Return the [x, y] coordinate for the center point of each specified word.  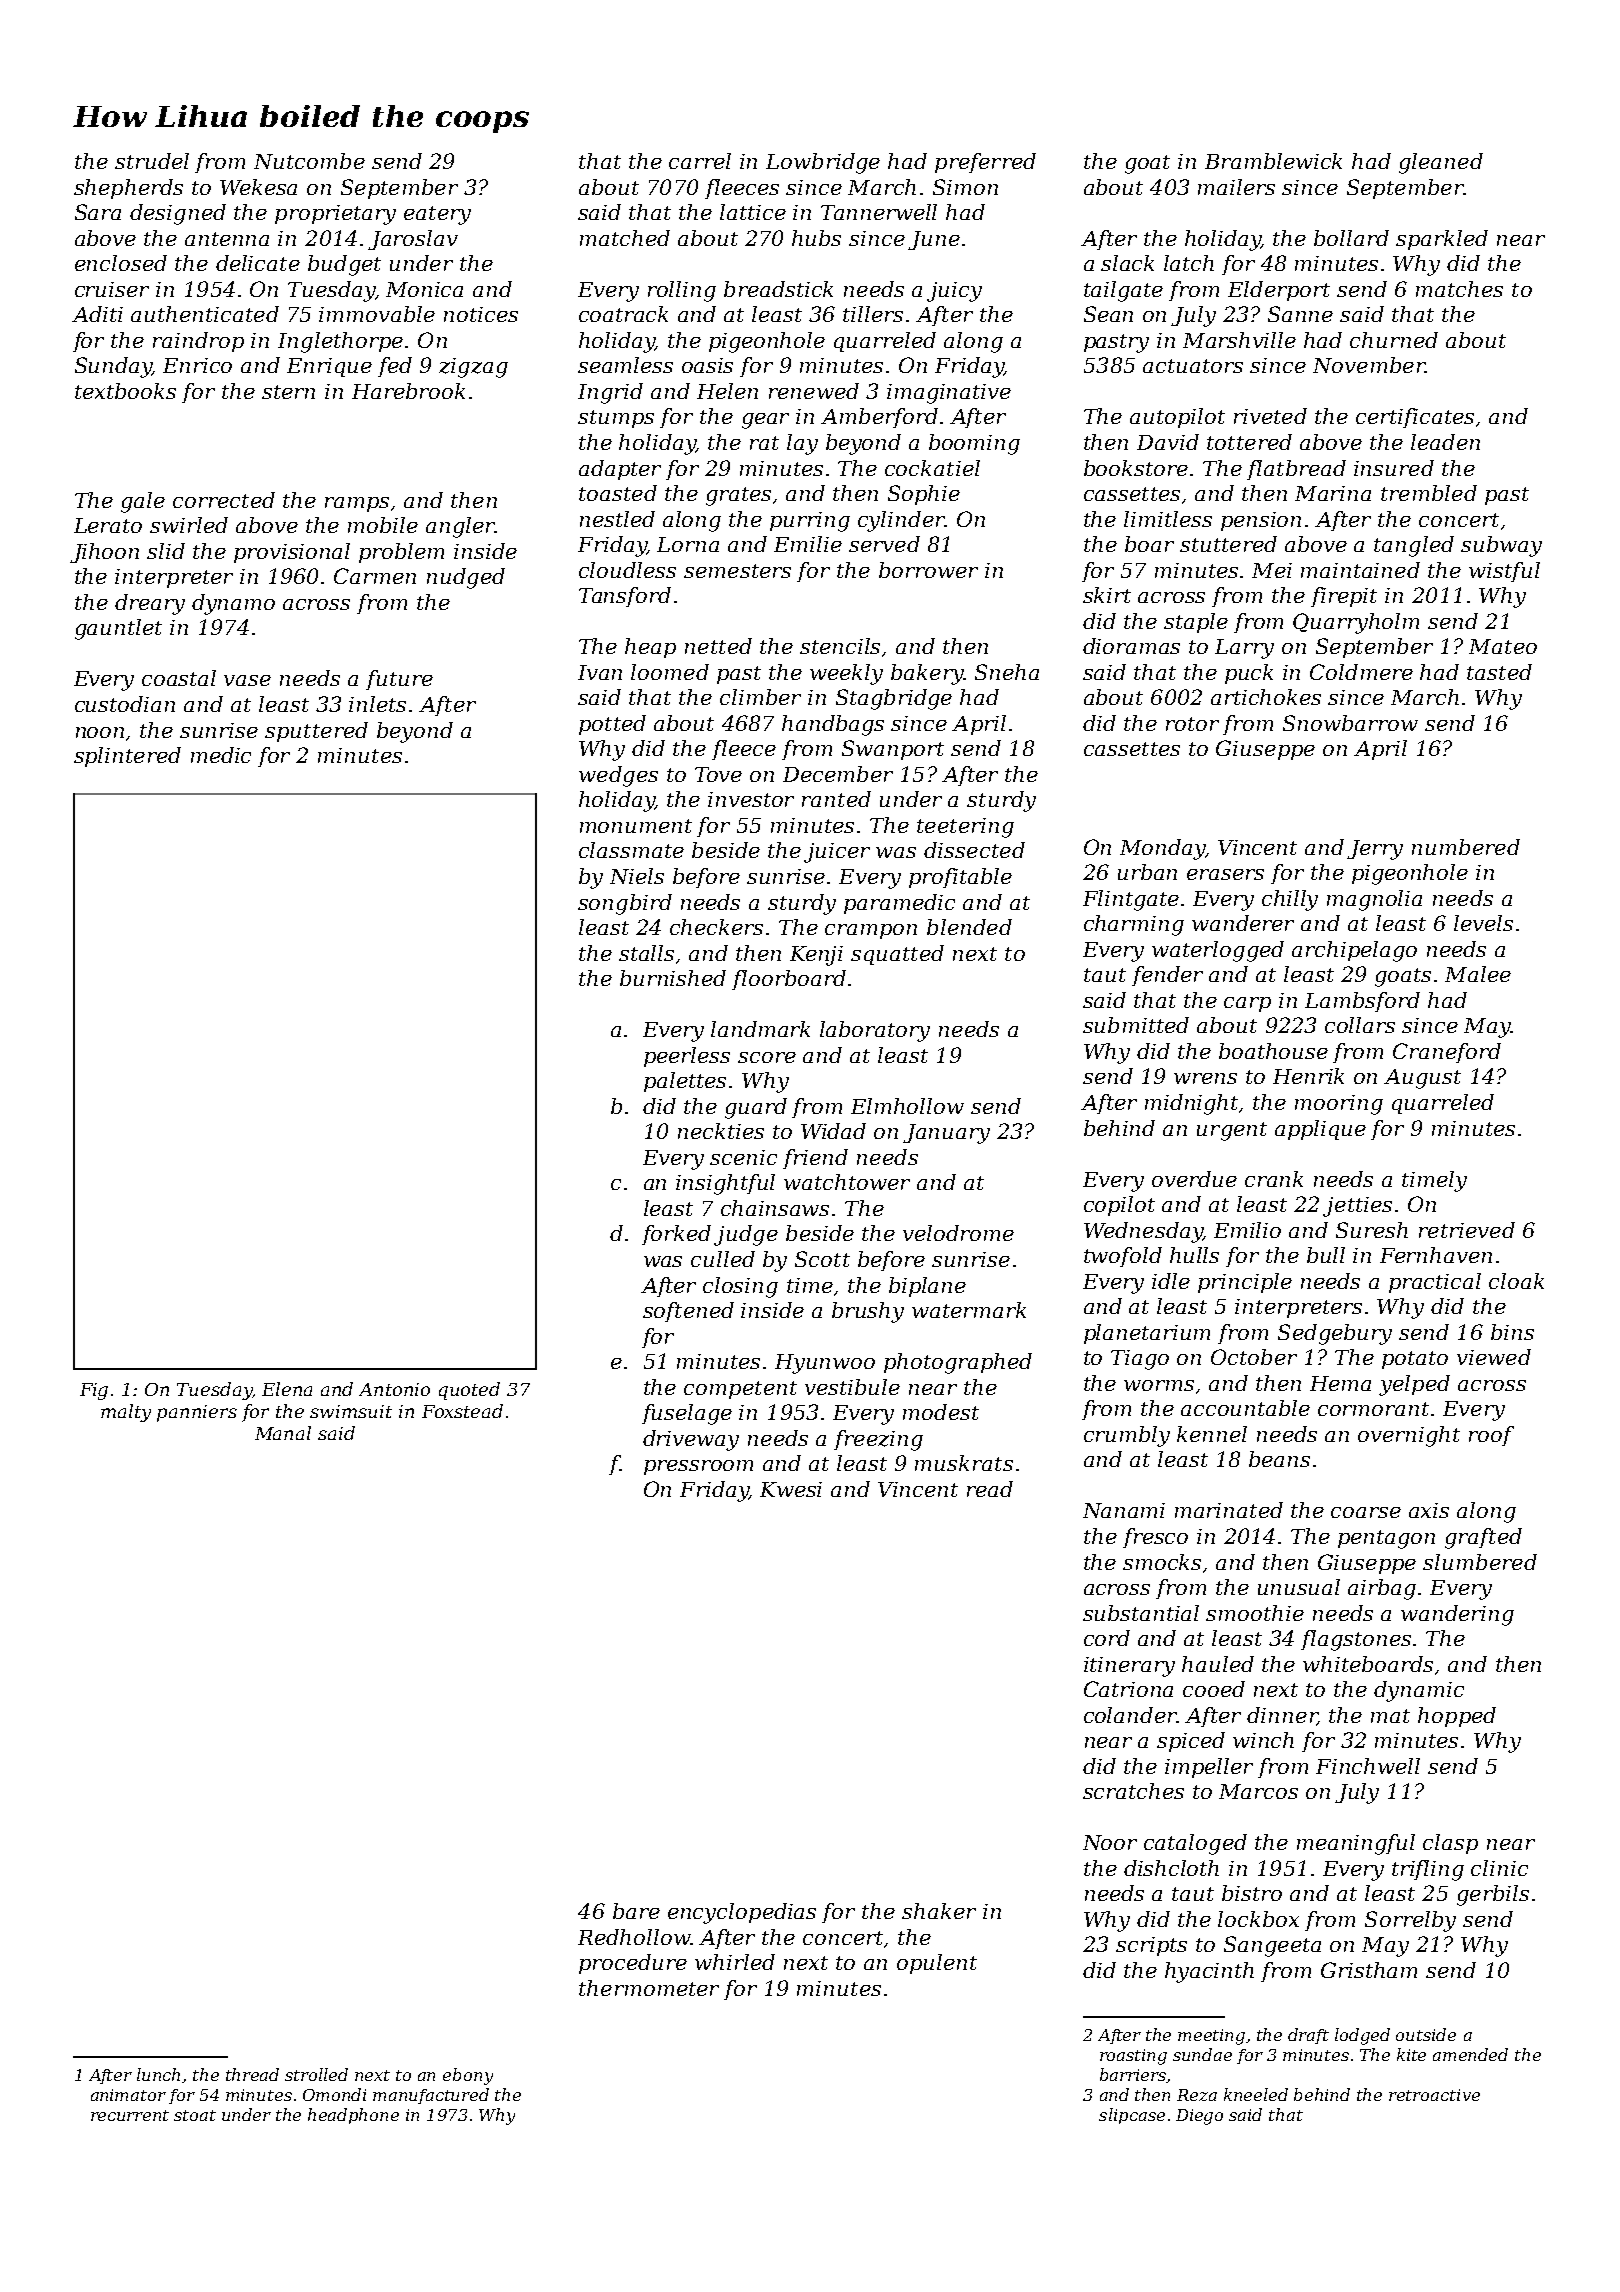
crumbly [1127, 1436]
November [1369, 365]
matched [625, 238]
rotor [1192, 724]
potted [612, 725]
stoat [195, 2115]
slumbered [1480, 1562]
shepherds [128, 189]
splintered [127, 757]
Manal [283, 1433]
